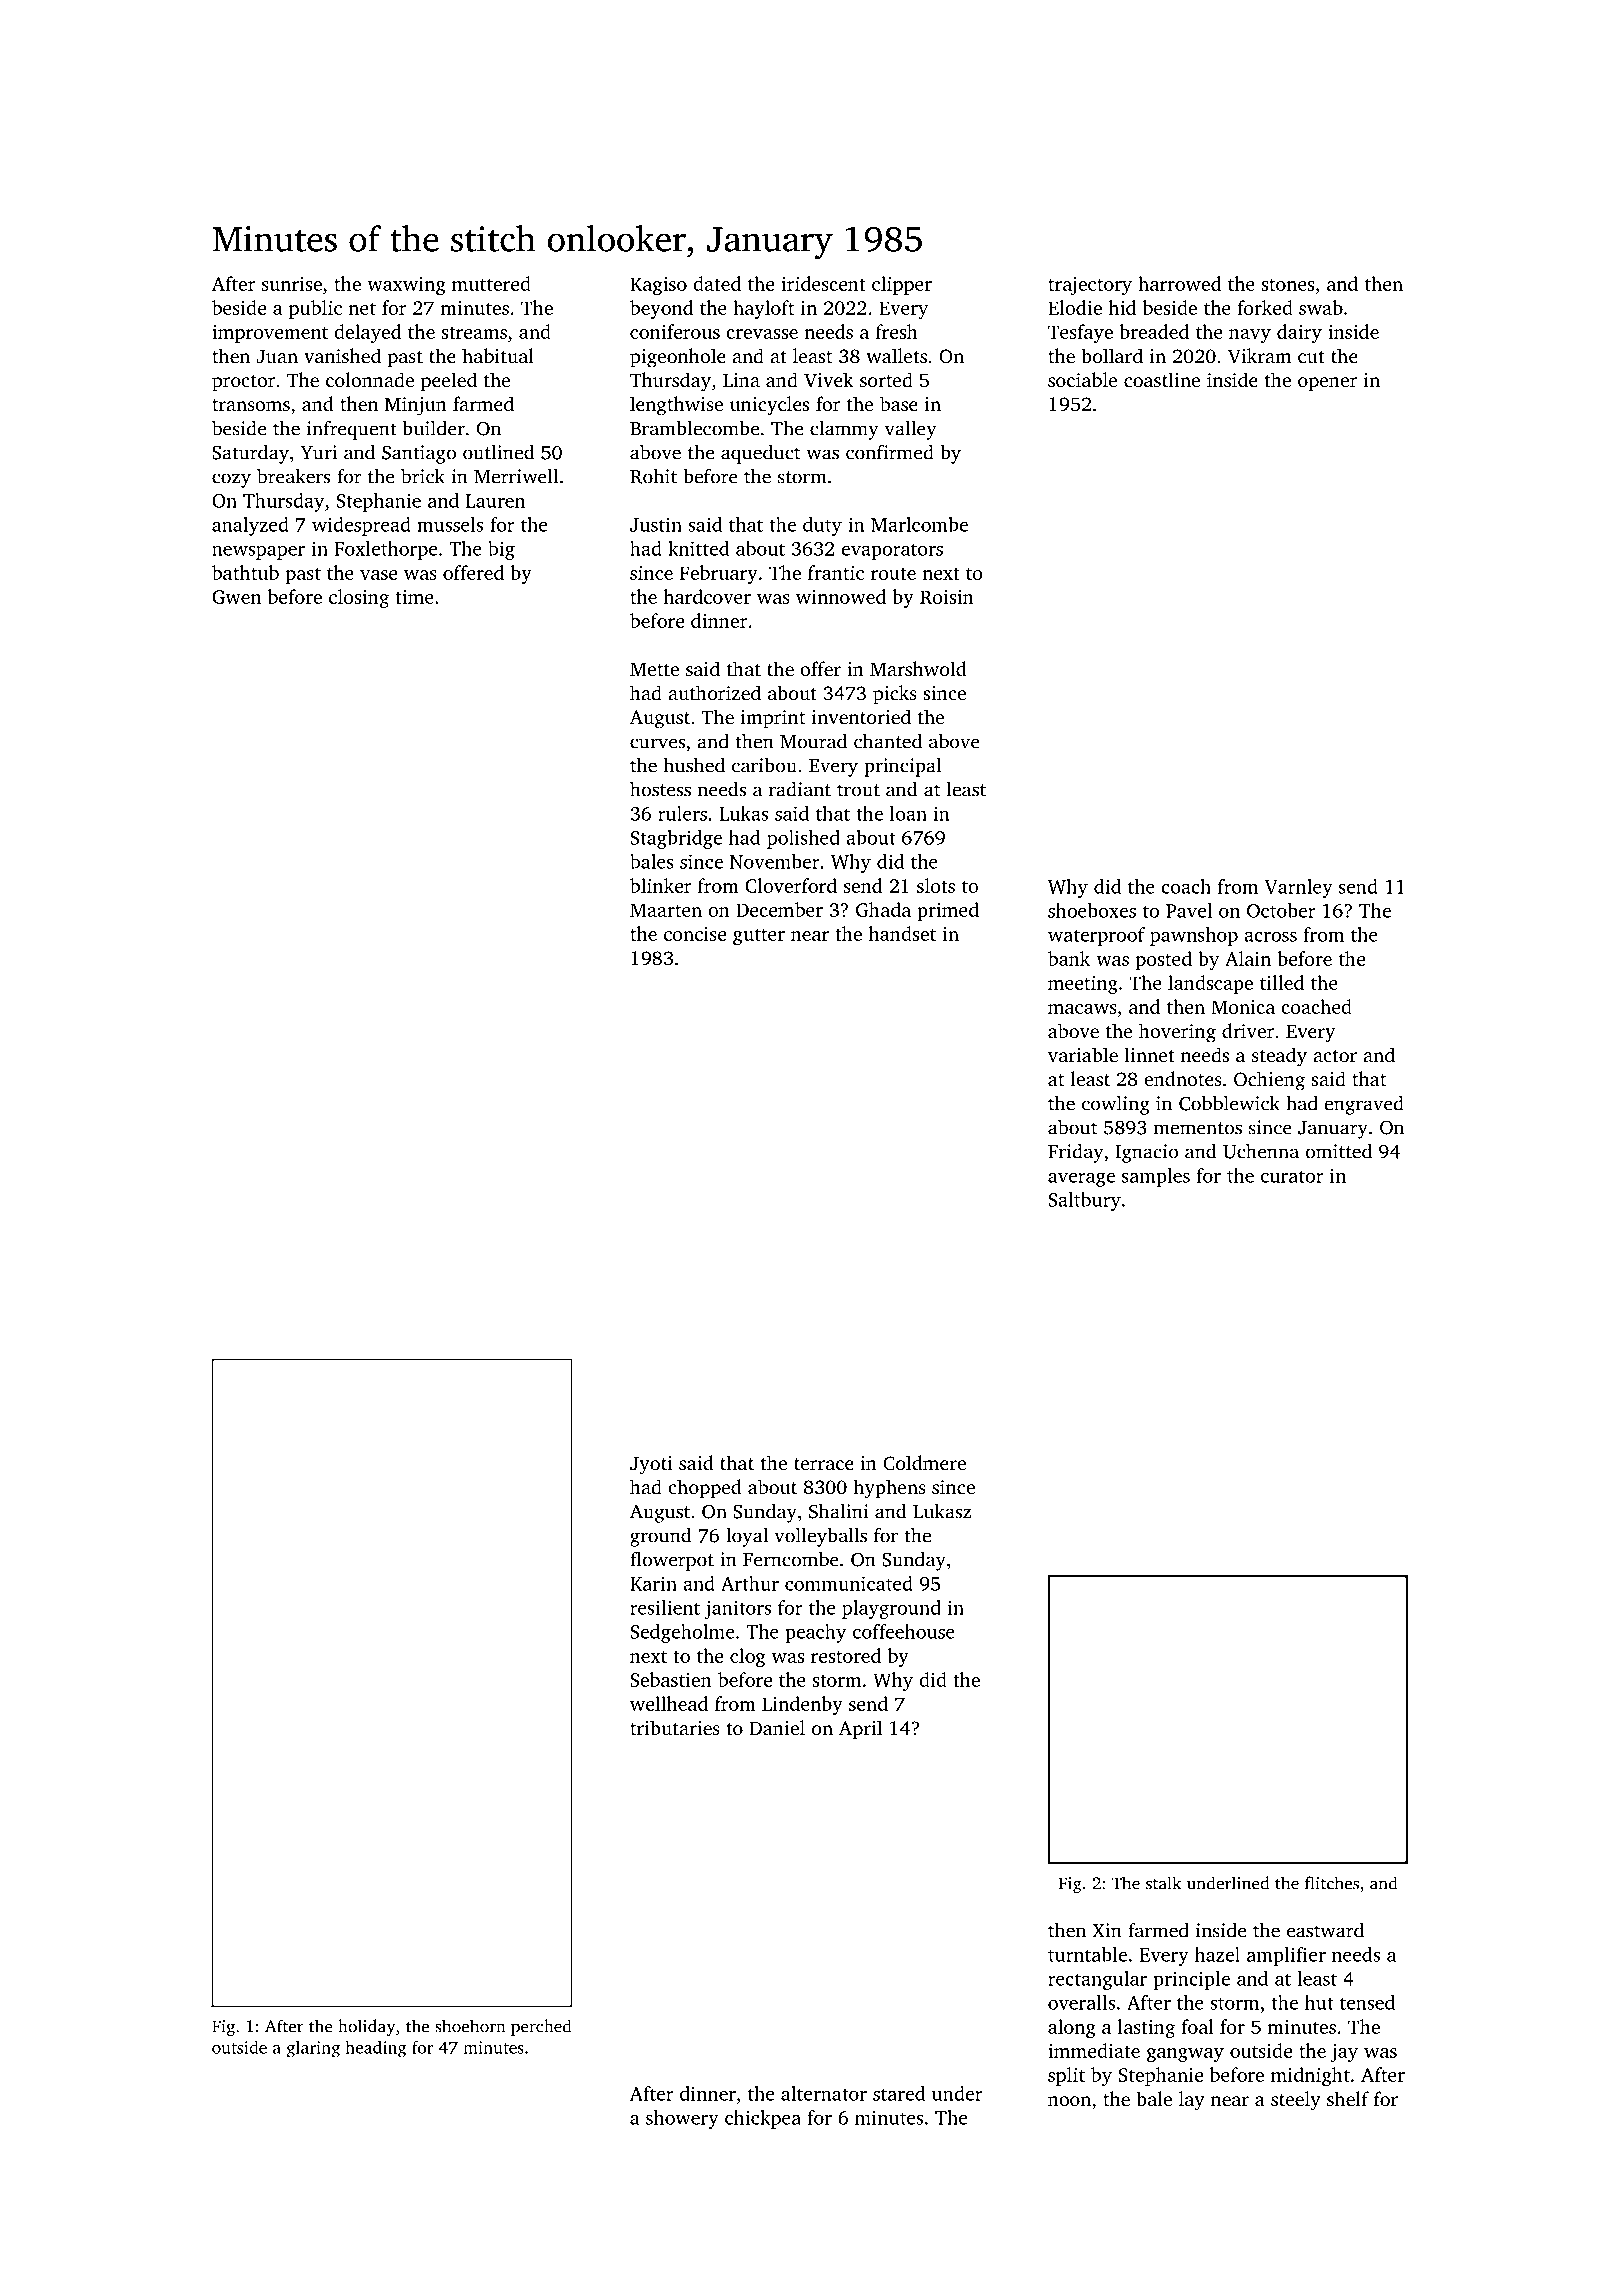 The width and height of the page is (1620, 2292). I want to click on chopped, so click(705, 1489).
